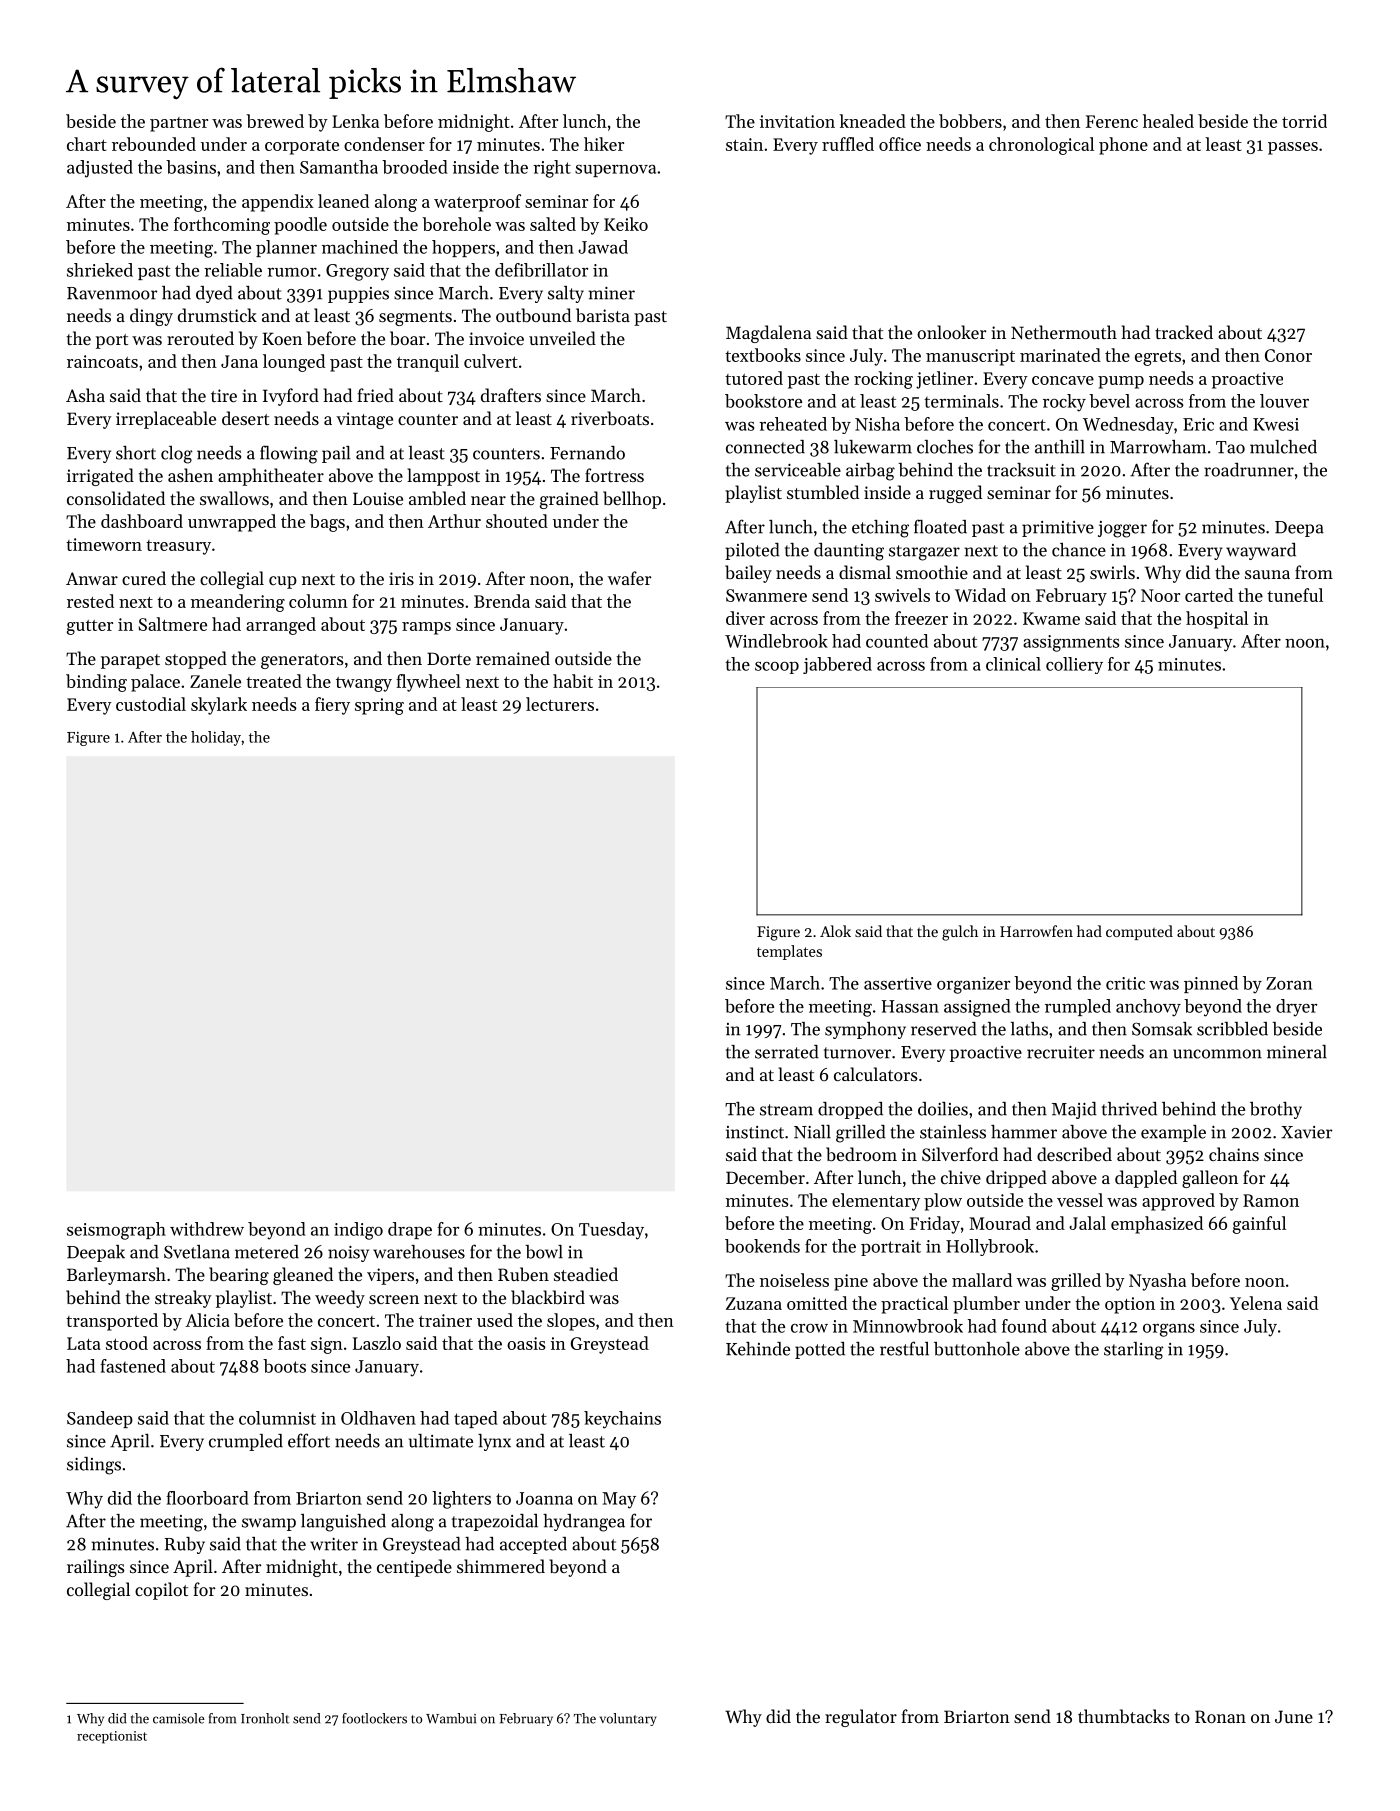  What do you see at coordinates (755, 1132) in the image?
I see `instinct` at bounding box center [755, 1132].
